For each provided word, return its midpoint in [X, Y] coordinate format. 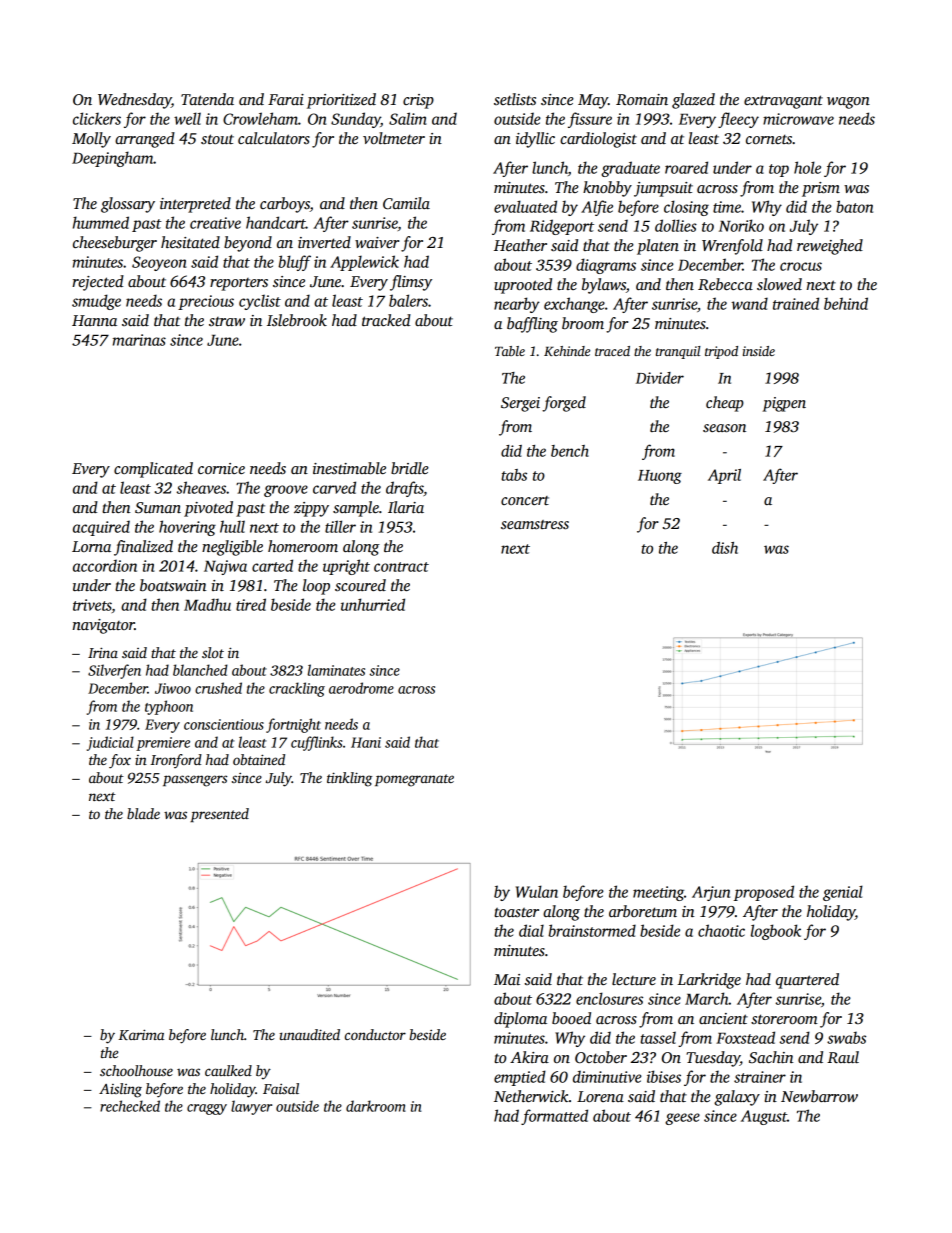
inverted [324, 242]
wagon [848, 103]
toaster [516, 912]
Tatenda [207, 99]
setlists [515, 99]
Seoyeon [159, 263]
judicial [110, 743]
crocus [801, 266]
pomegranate [414, 780]
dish [725, 548]
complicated [153, 470]
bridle [410, 468]
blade [143, 813]
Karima [141, 1034]
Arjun [711, 893]
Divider [660, 378]
